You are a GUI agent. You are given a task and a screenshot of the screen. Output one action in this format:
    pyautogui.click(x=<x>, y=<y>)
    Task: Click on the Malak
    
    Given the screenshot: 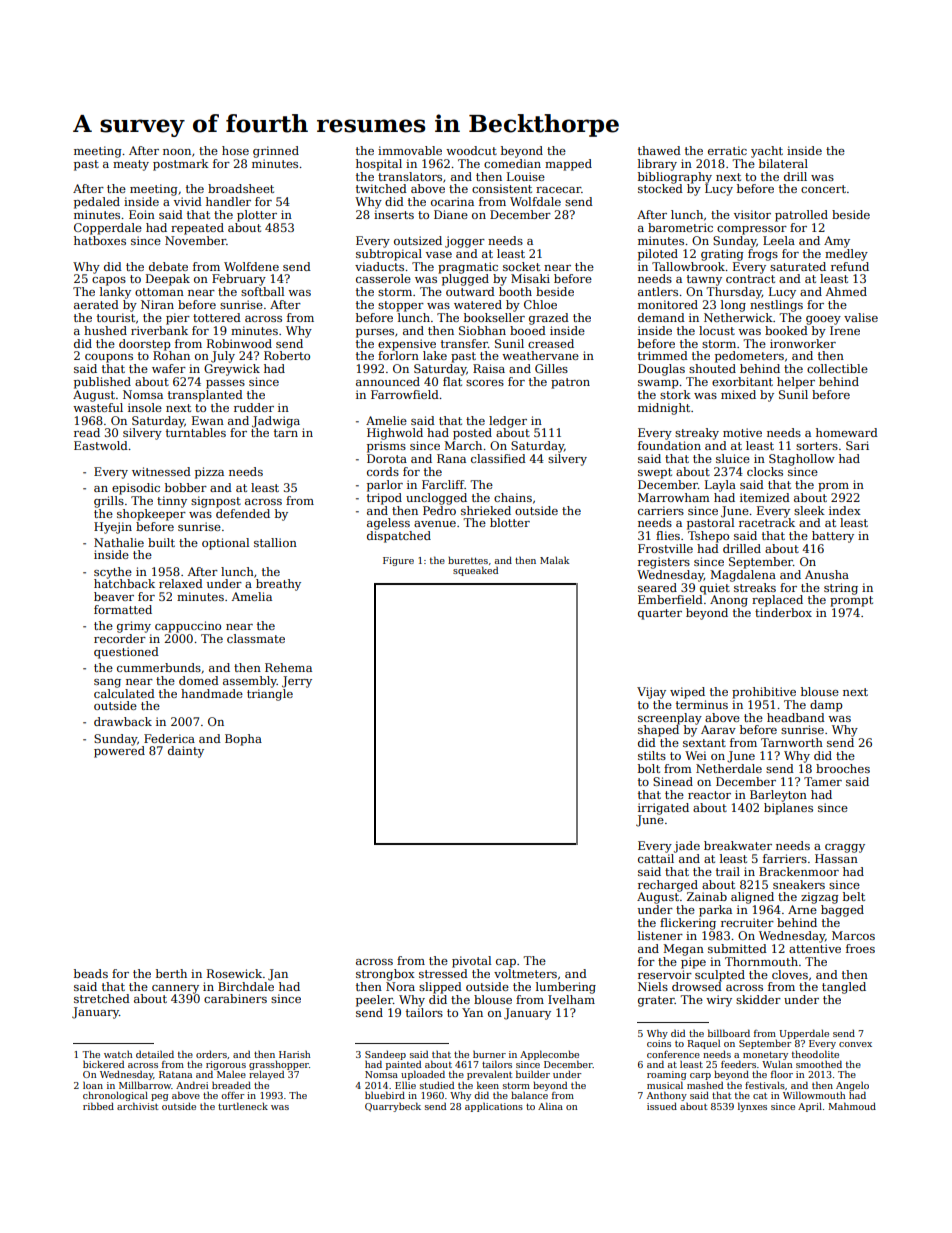 What is the action you would take?
    pyautogui.click(x=554, y=560)
